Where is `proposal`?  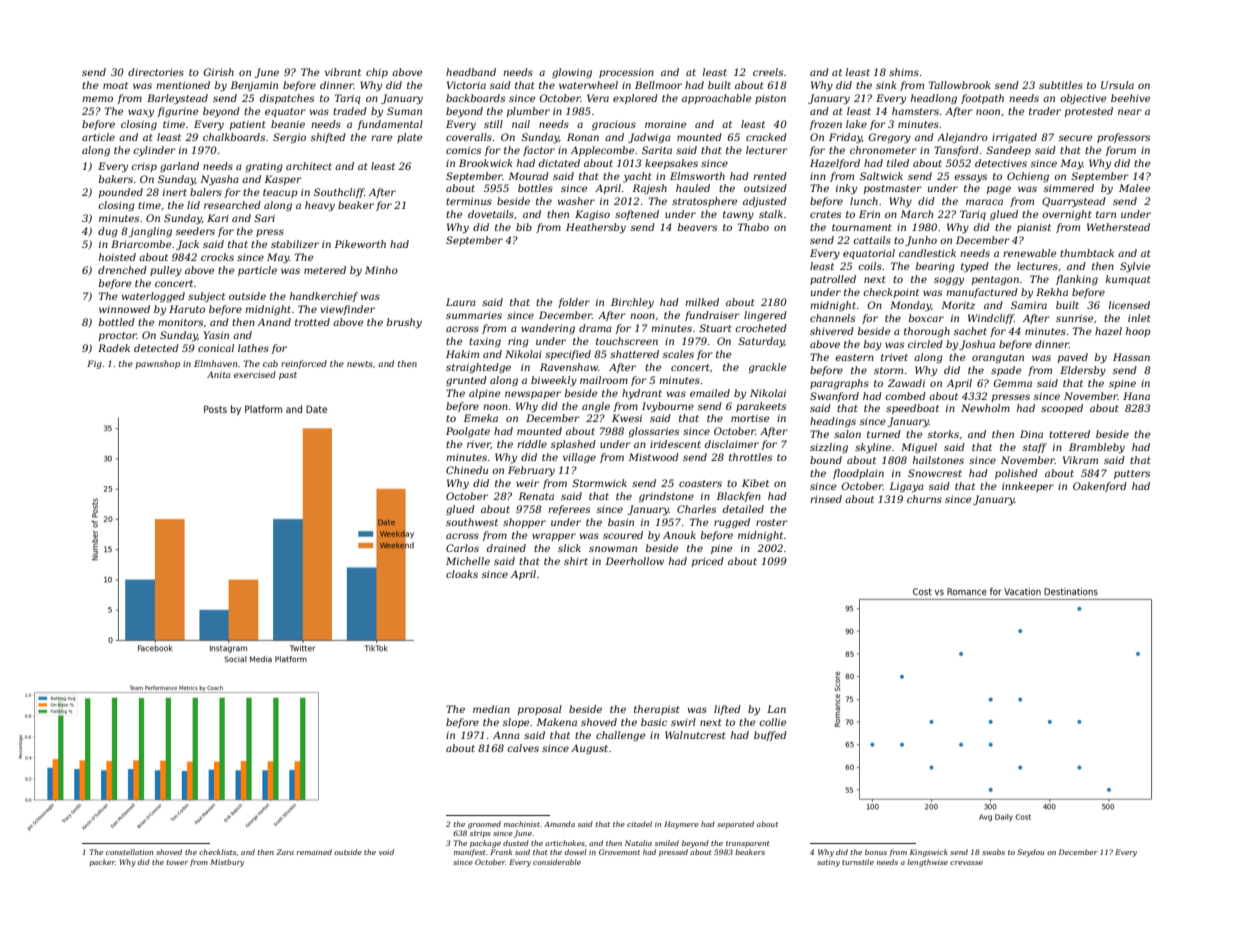 proposal is located at coordinates (540, 710).
